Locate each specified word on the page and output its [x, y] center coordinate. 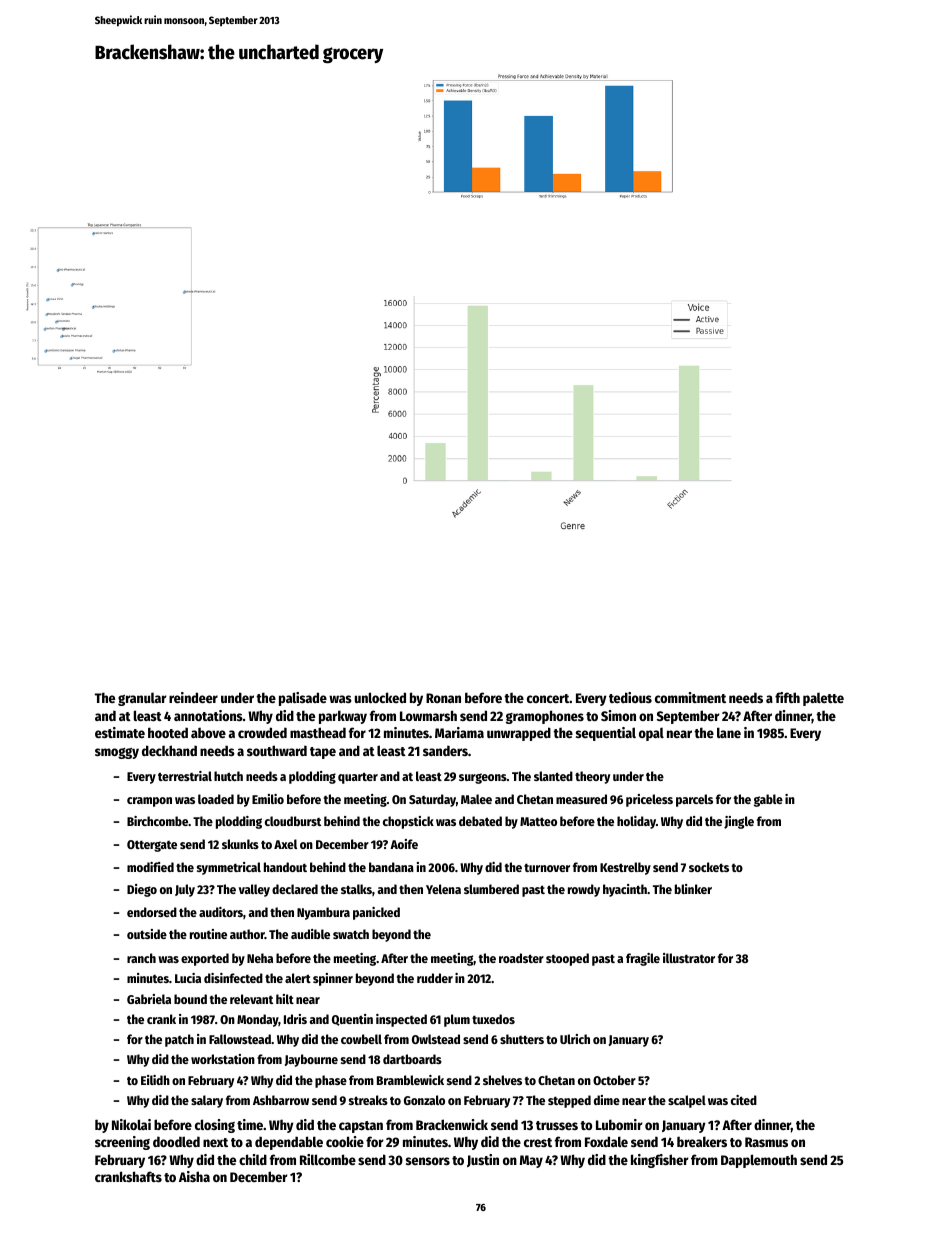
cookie [345, 1141]
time [250, 1124]
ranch [141, 958]
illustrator [689, 958]
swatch [351, 934]
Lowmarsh [428, 715]
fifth [787, 697]
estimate [120, 732]
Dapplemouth [759, 1161]
